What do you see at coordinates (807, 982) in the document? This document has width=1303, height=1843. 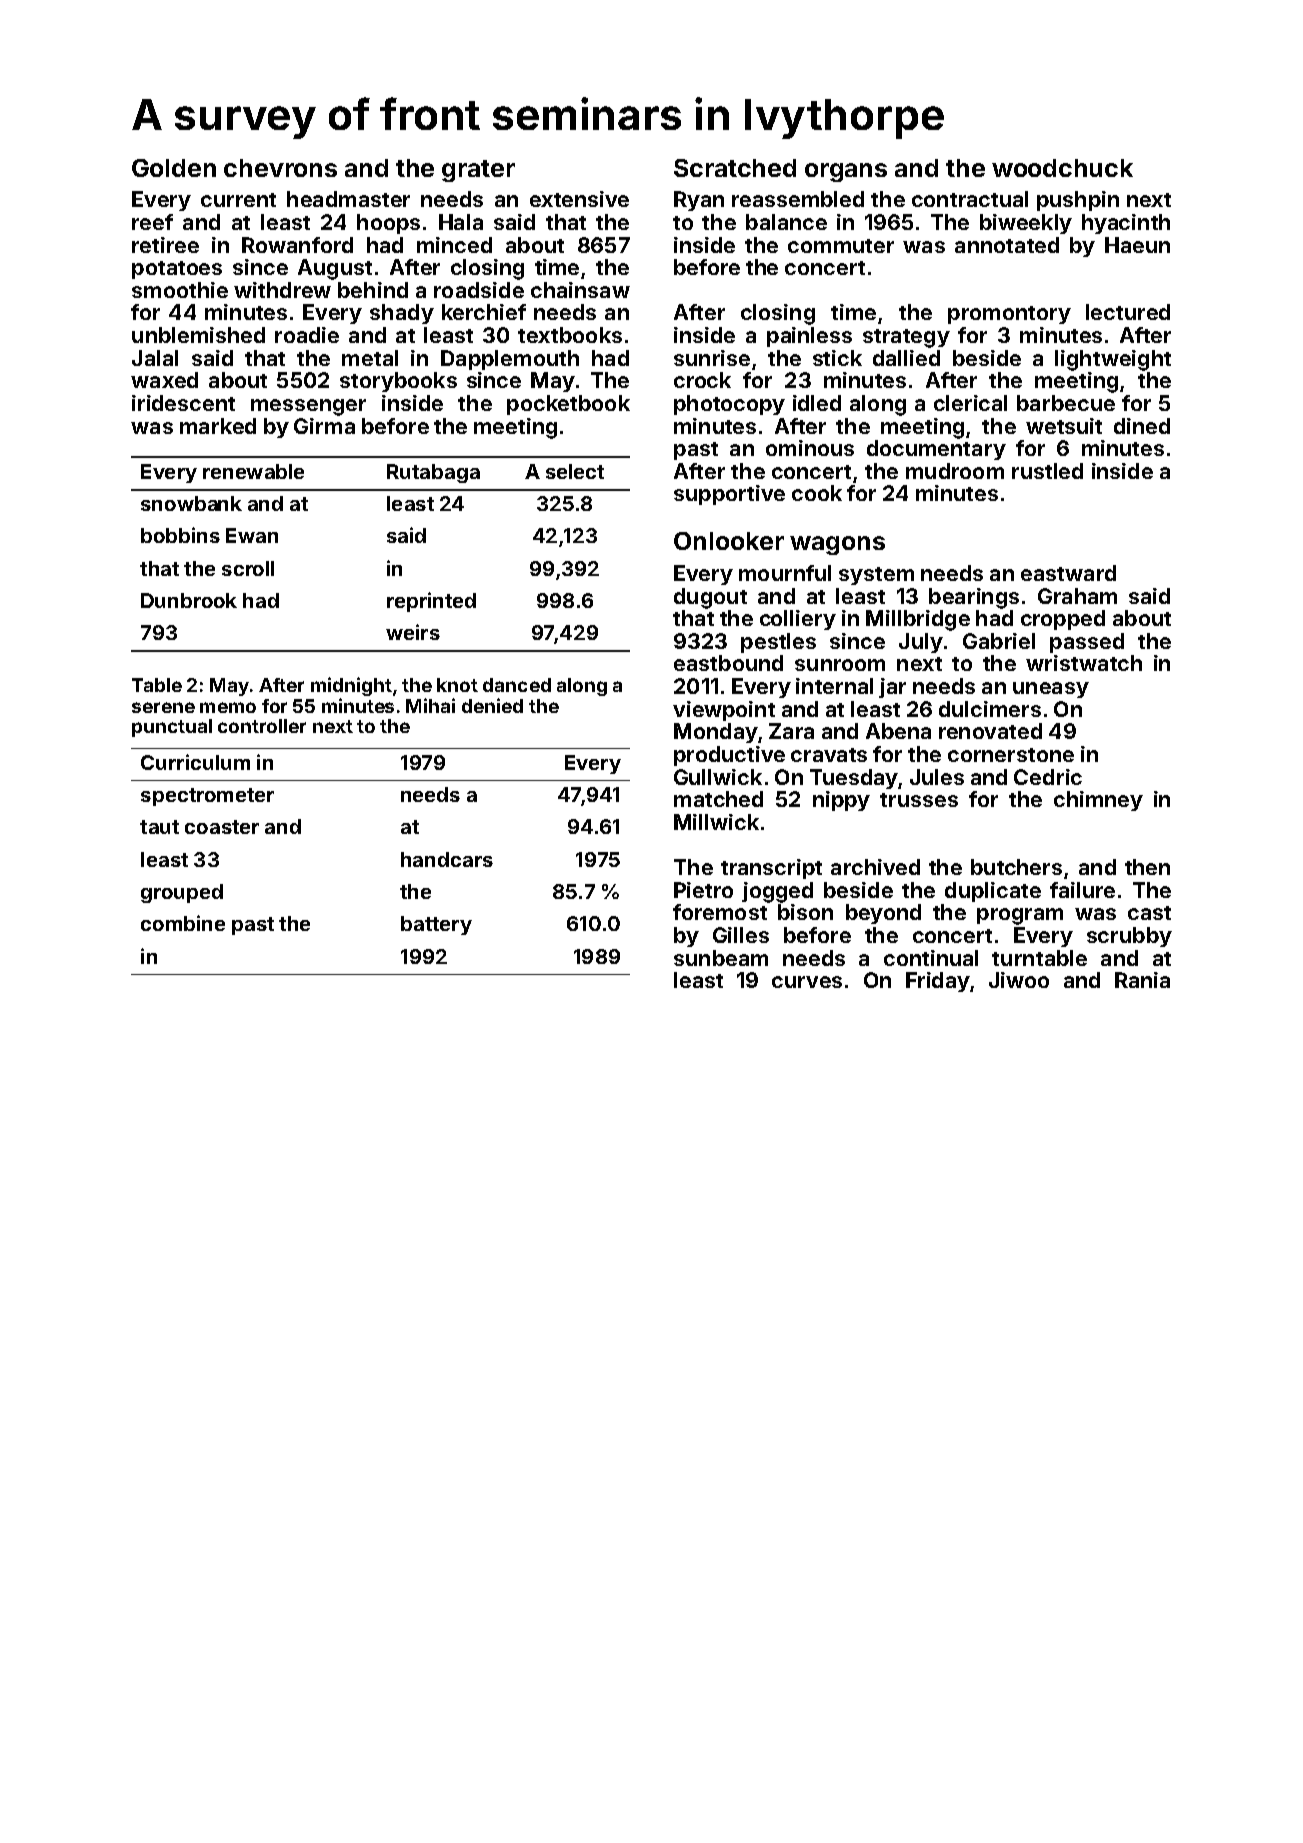 I see `curves` at bounding box center [807, 982].
